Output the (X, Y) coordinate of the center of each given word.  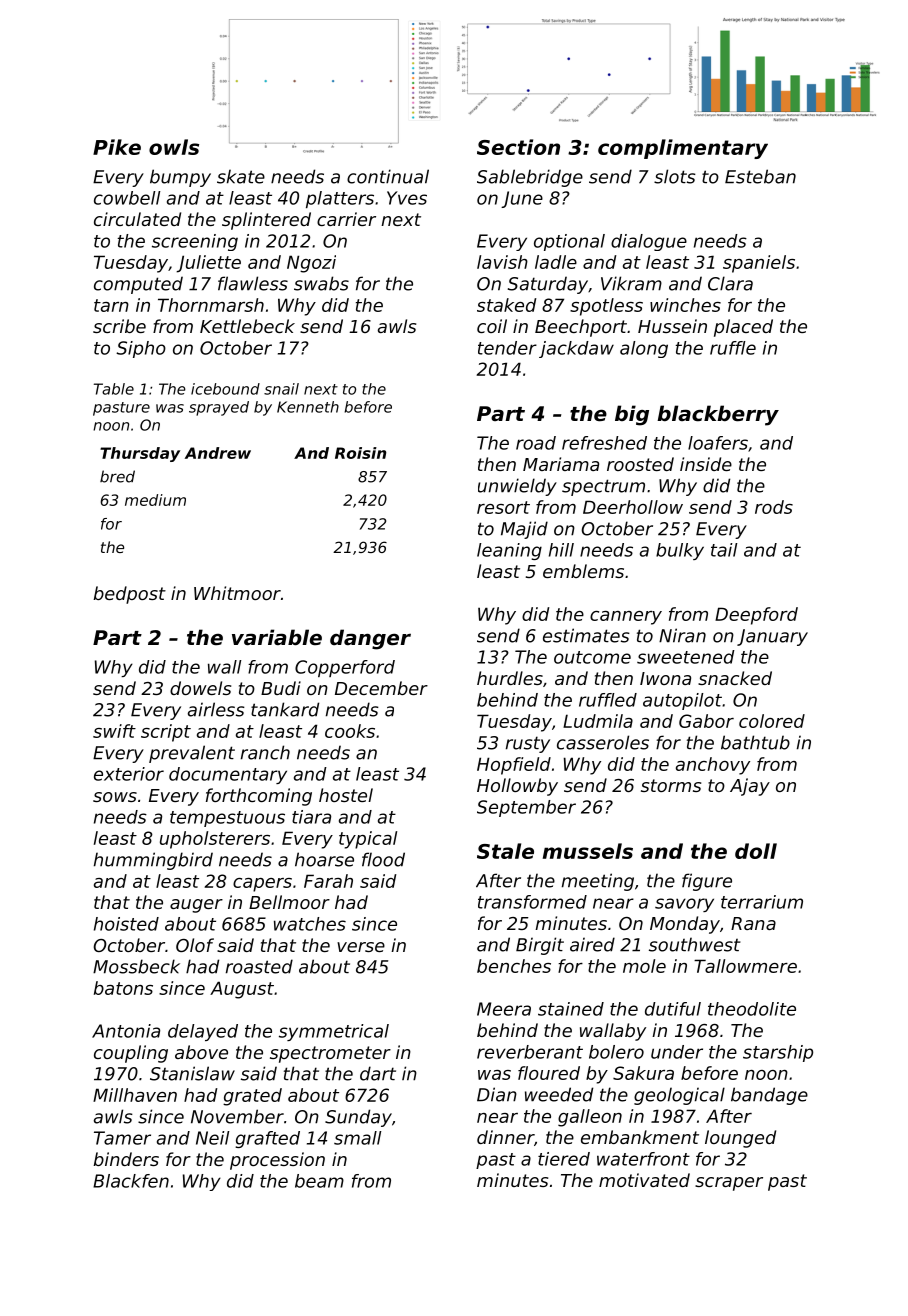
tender (507, 348)
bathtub (755, 742)
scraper (729, 1184)
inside (706, 464)
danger (370, 639)
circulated (137, 219)
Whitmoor (237, 593)
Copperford (345, 668)
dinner (505, 1137)
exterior (129, 774)
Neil (212, 1138)
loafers (718, 443)
